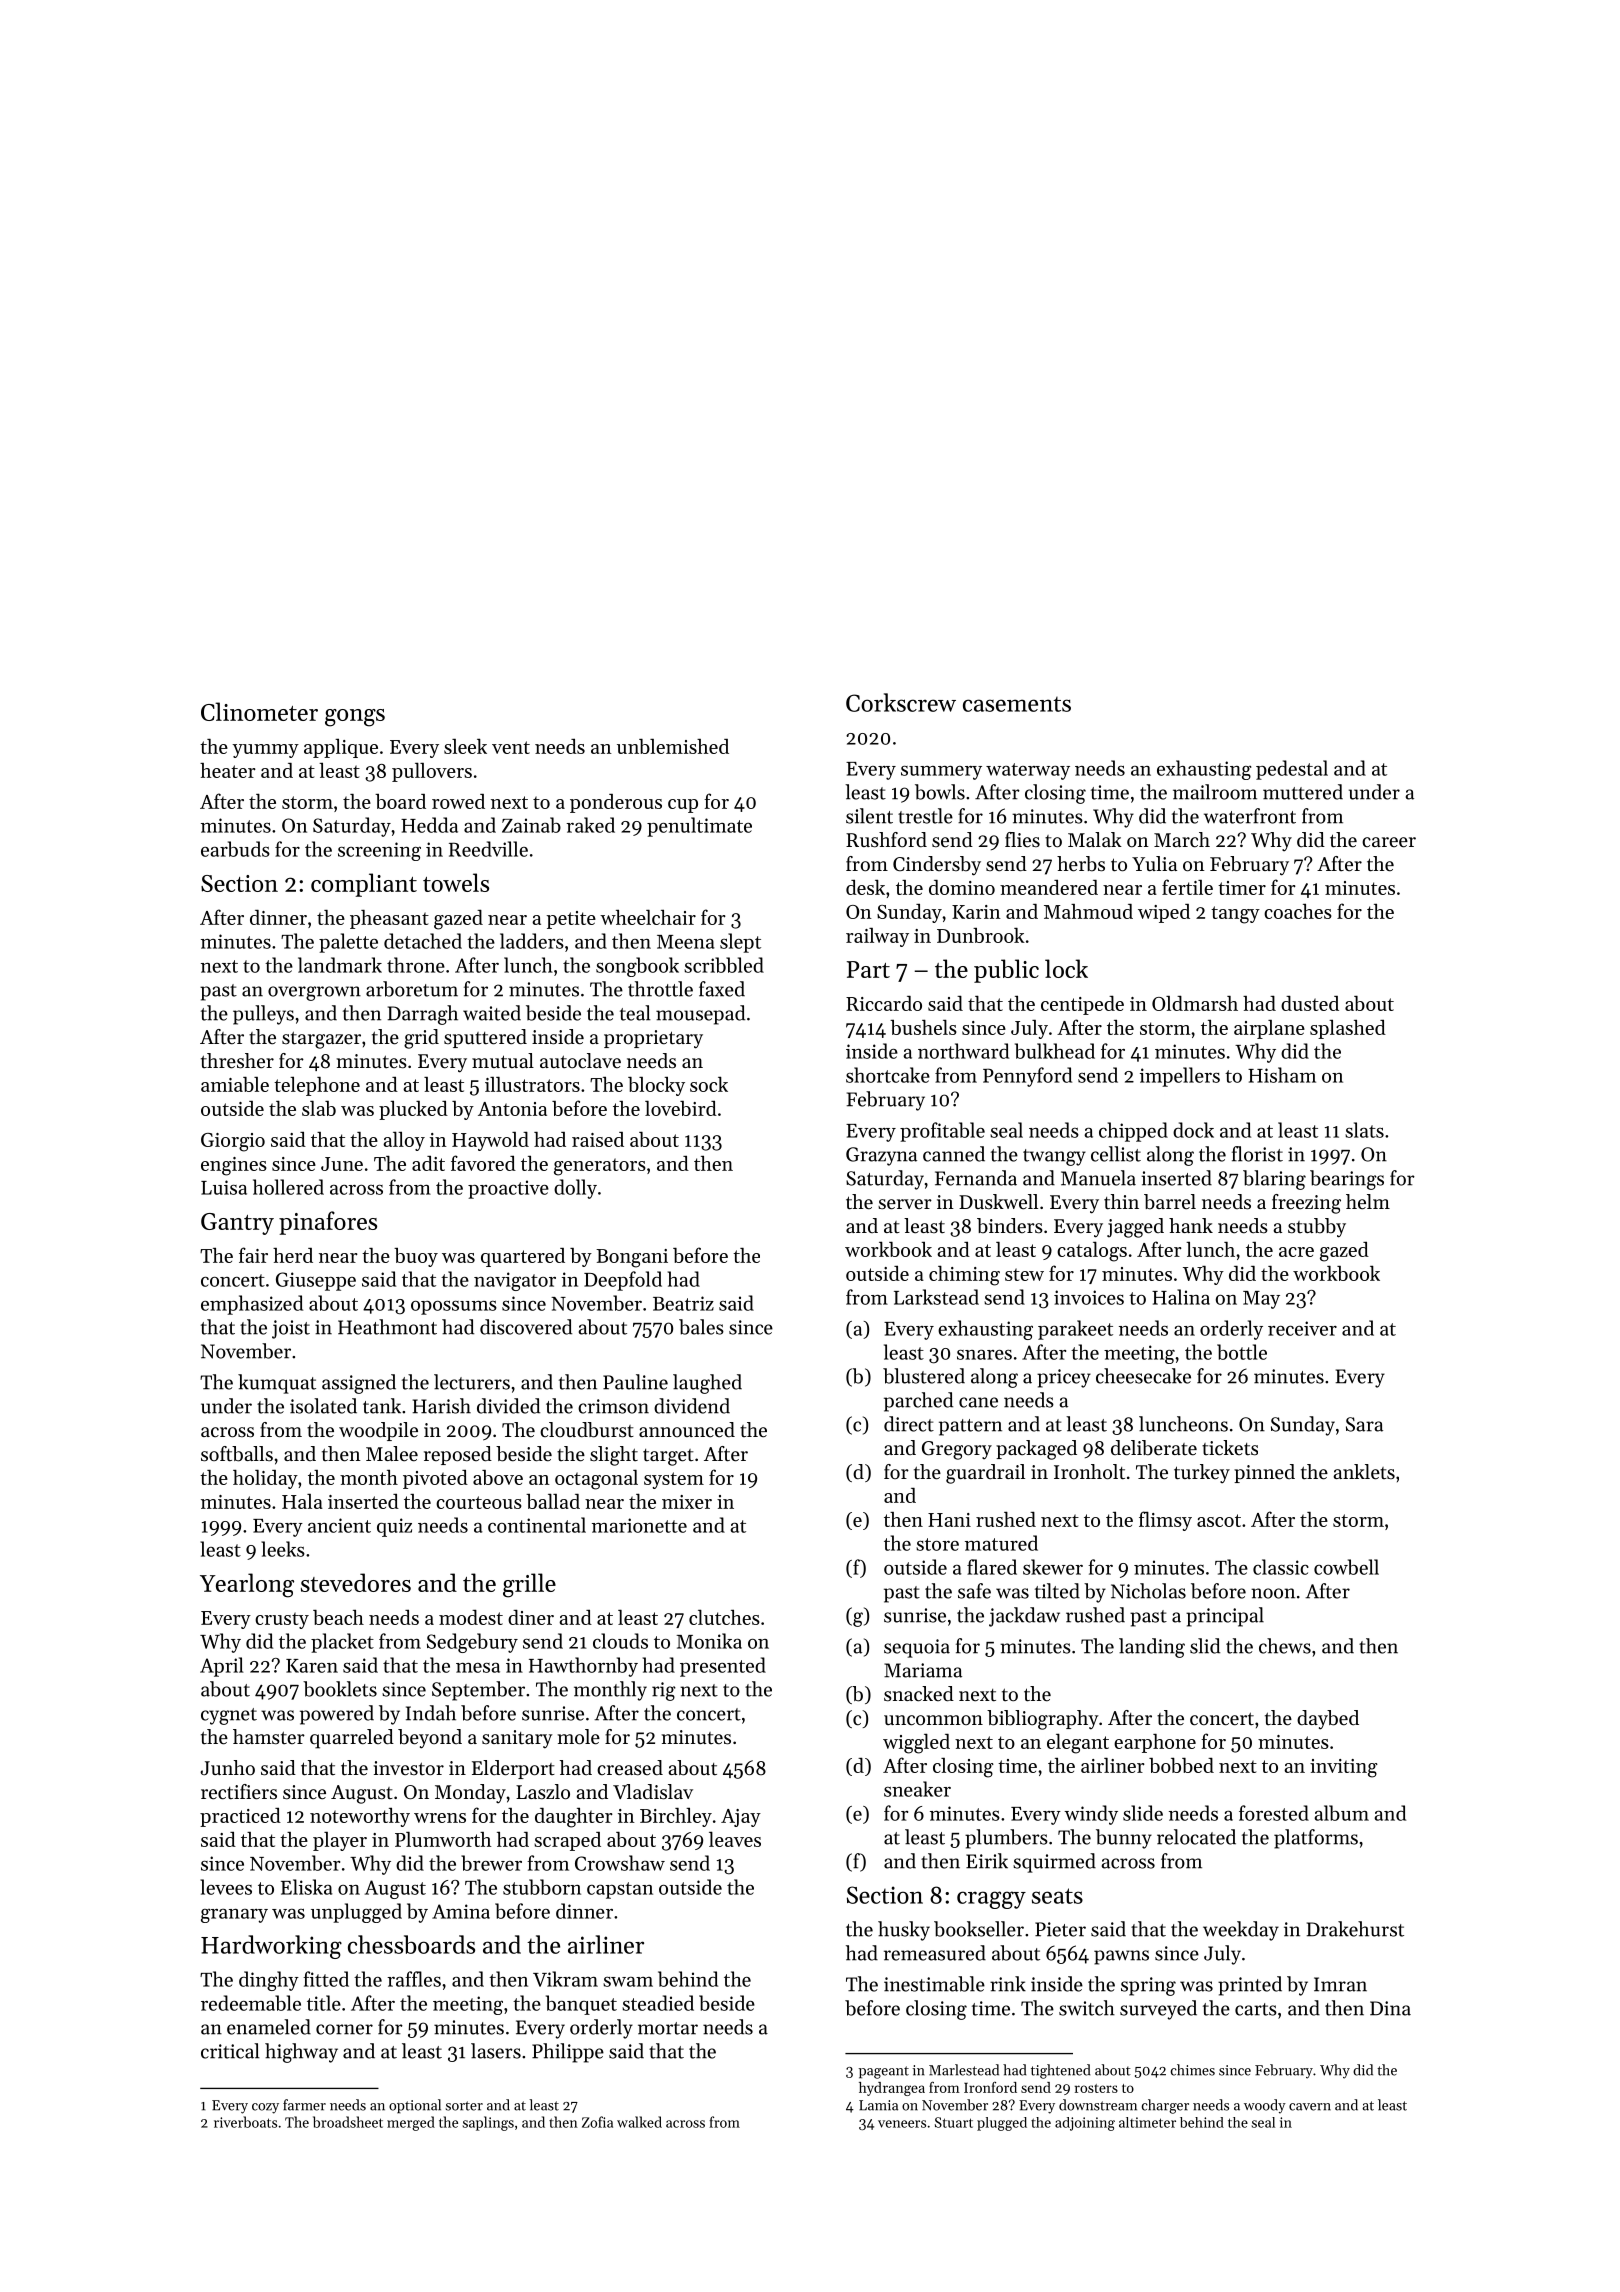 The height and width of the screenshot is (2292, 1620). What do you see at coordinates (1364, 1472) in the screenshot?
I see `anklets` at bounding box center [1364, 1472].
